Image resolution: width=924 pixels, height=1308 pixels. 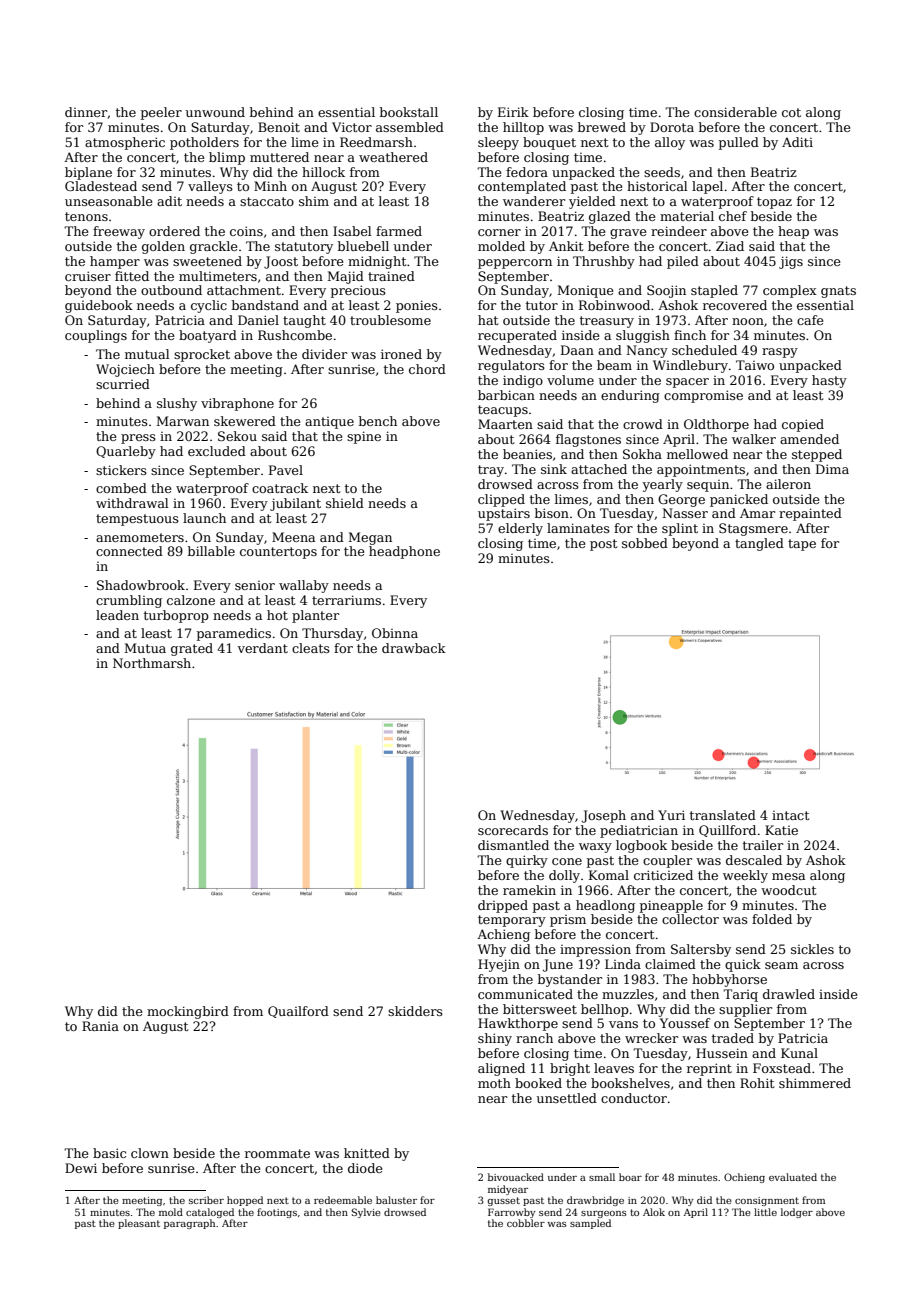 What do you see at coordinates (687, 383) in the image?
I see `spacer` at bounding box center [687, 383].
